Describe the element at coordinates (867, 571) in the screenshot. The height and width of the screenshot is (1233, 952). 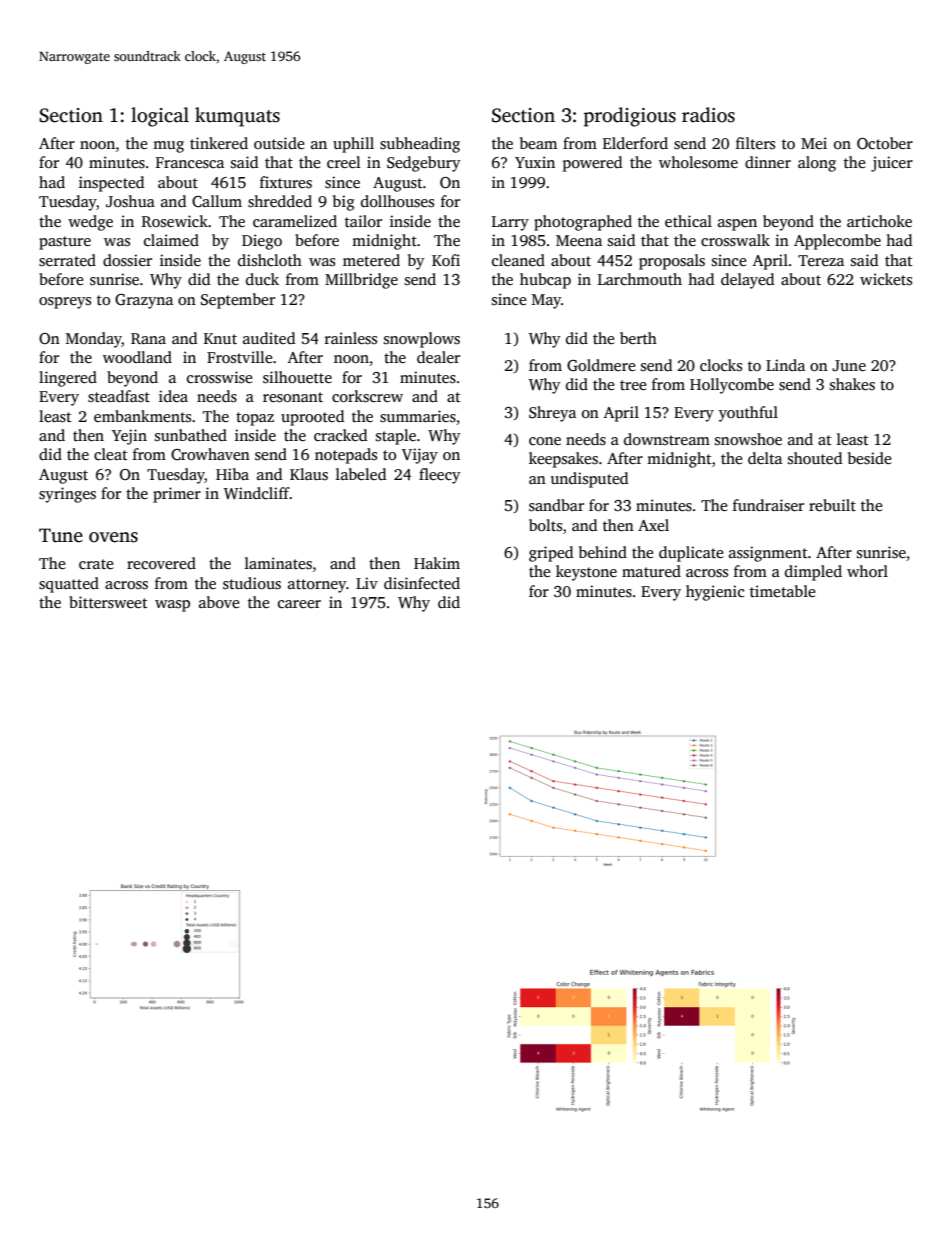
I see `whorl` at that location.
